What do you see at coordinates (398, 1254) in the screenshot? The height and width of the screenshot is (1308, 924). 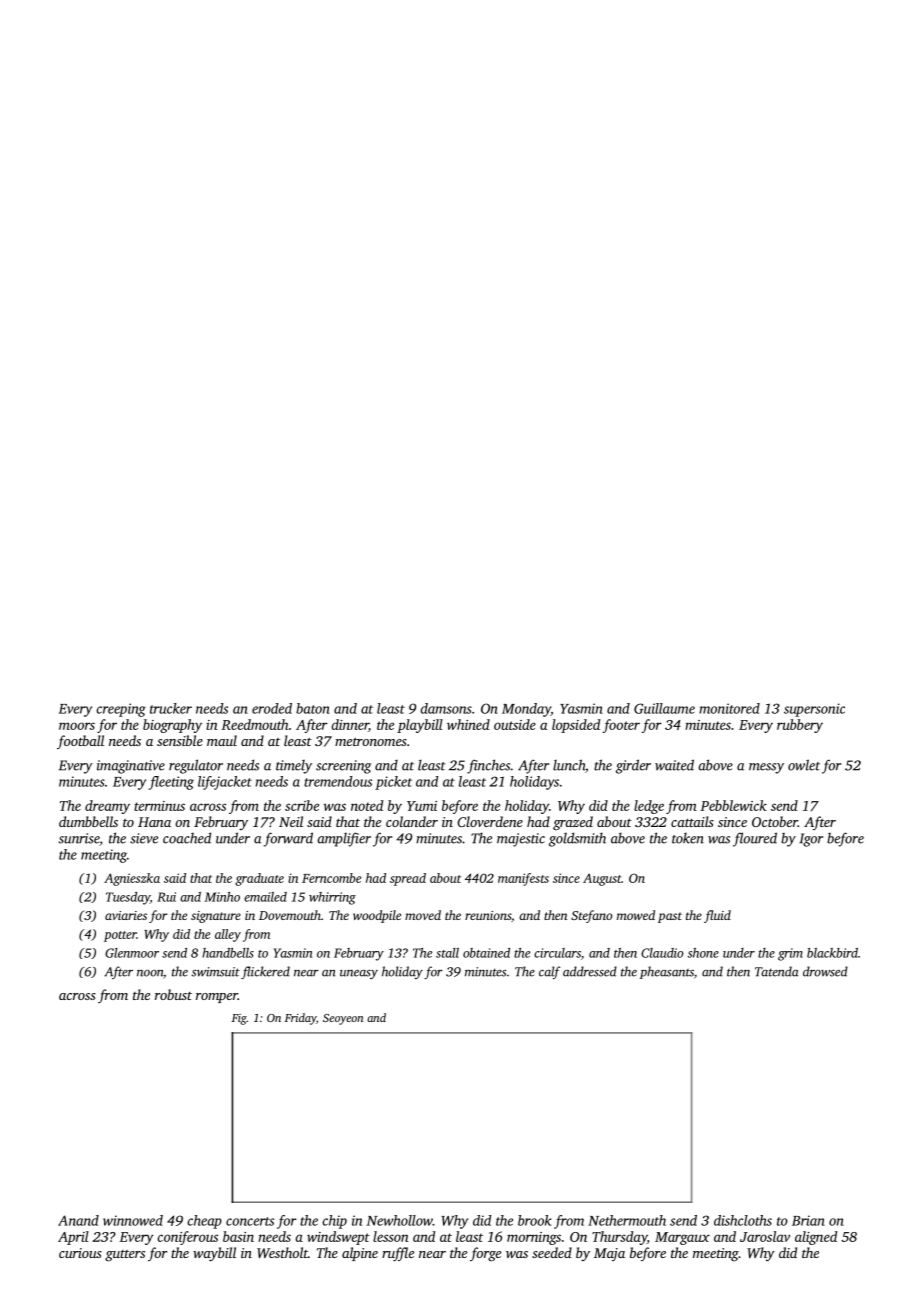 I see `ruffle` at bounding box center [398, 1254].
